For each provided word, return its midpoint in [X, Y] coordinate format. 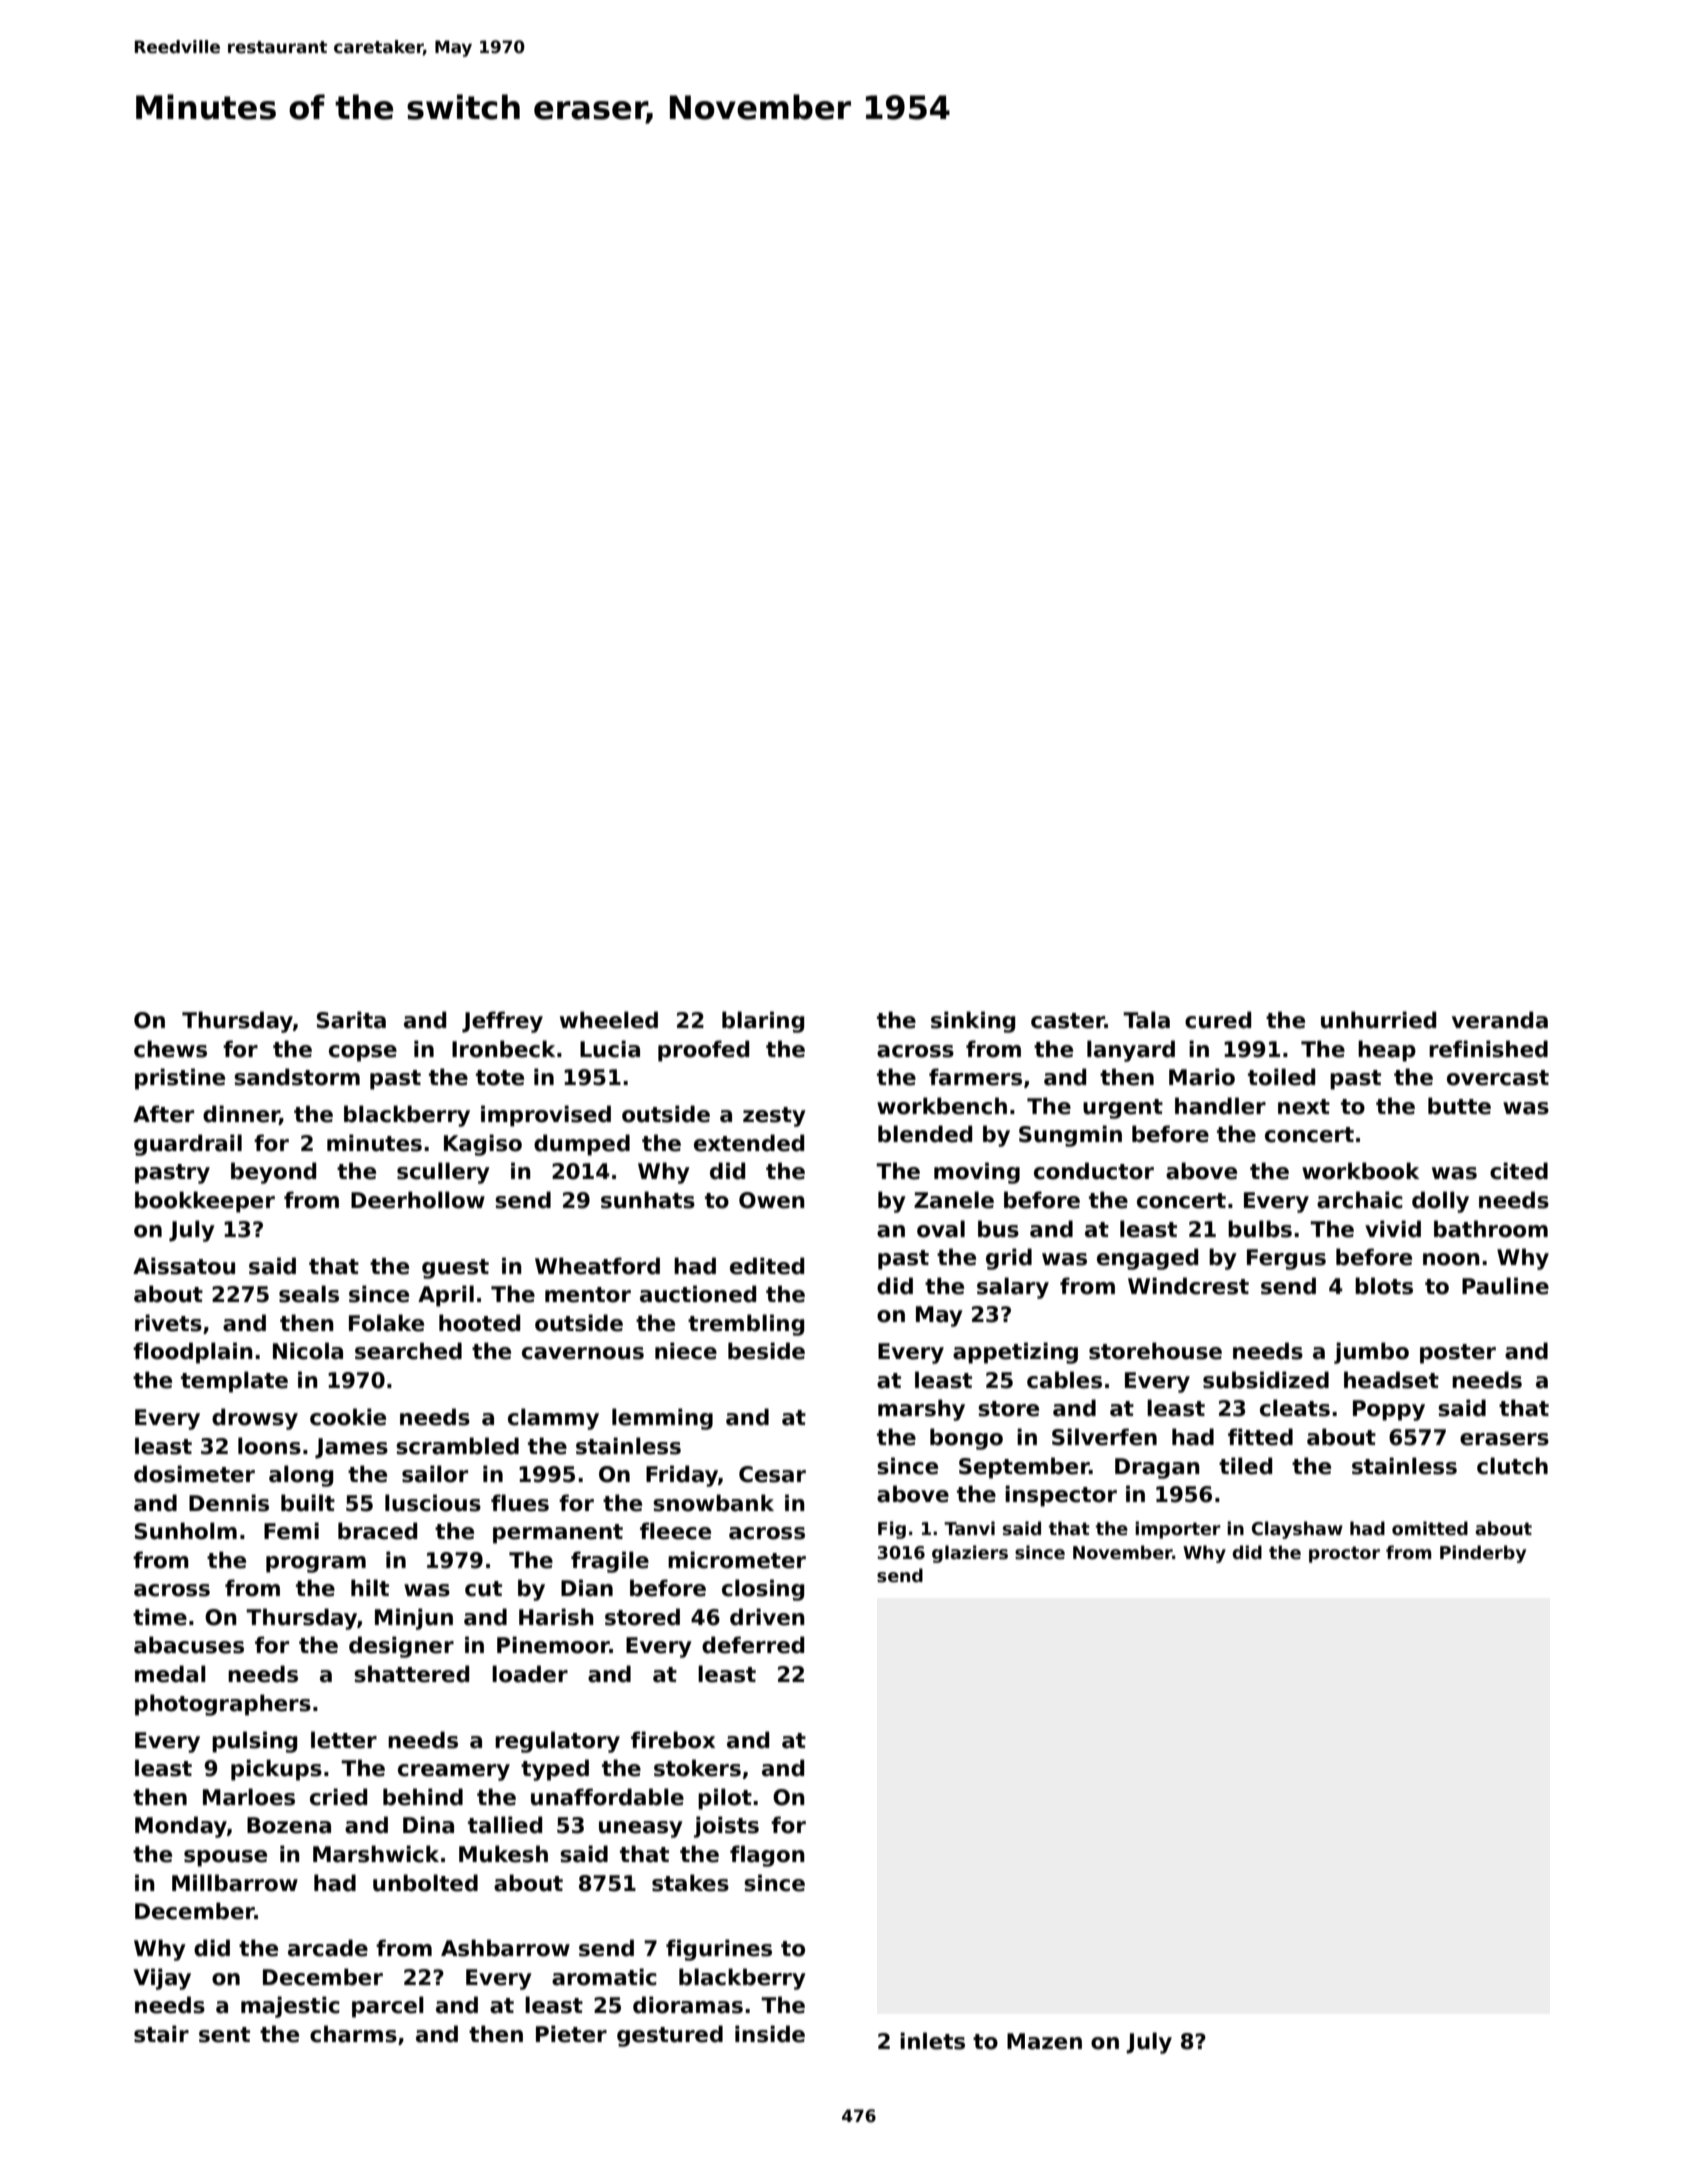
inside [770, 2034]
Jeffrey [502, 1022]
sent [224, 2035]
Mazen [1044, 2041]
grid [1009, 1259]
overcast [1498, 1078]
